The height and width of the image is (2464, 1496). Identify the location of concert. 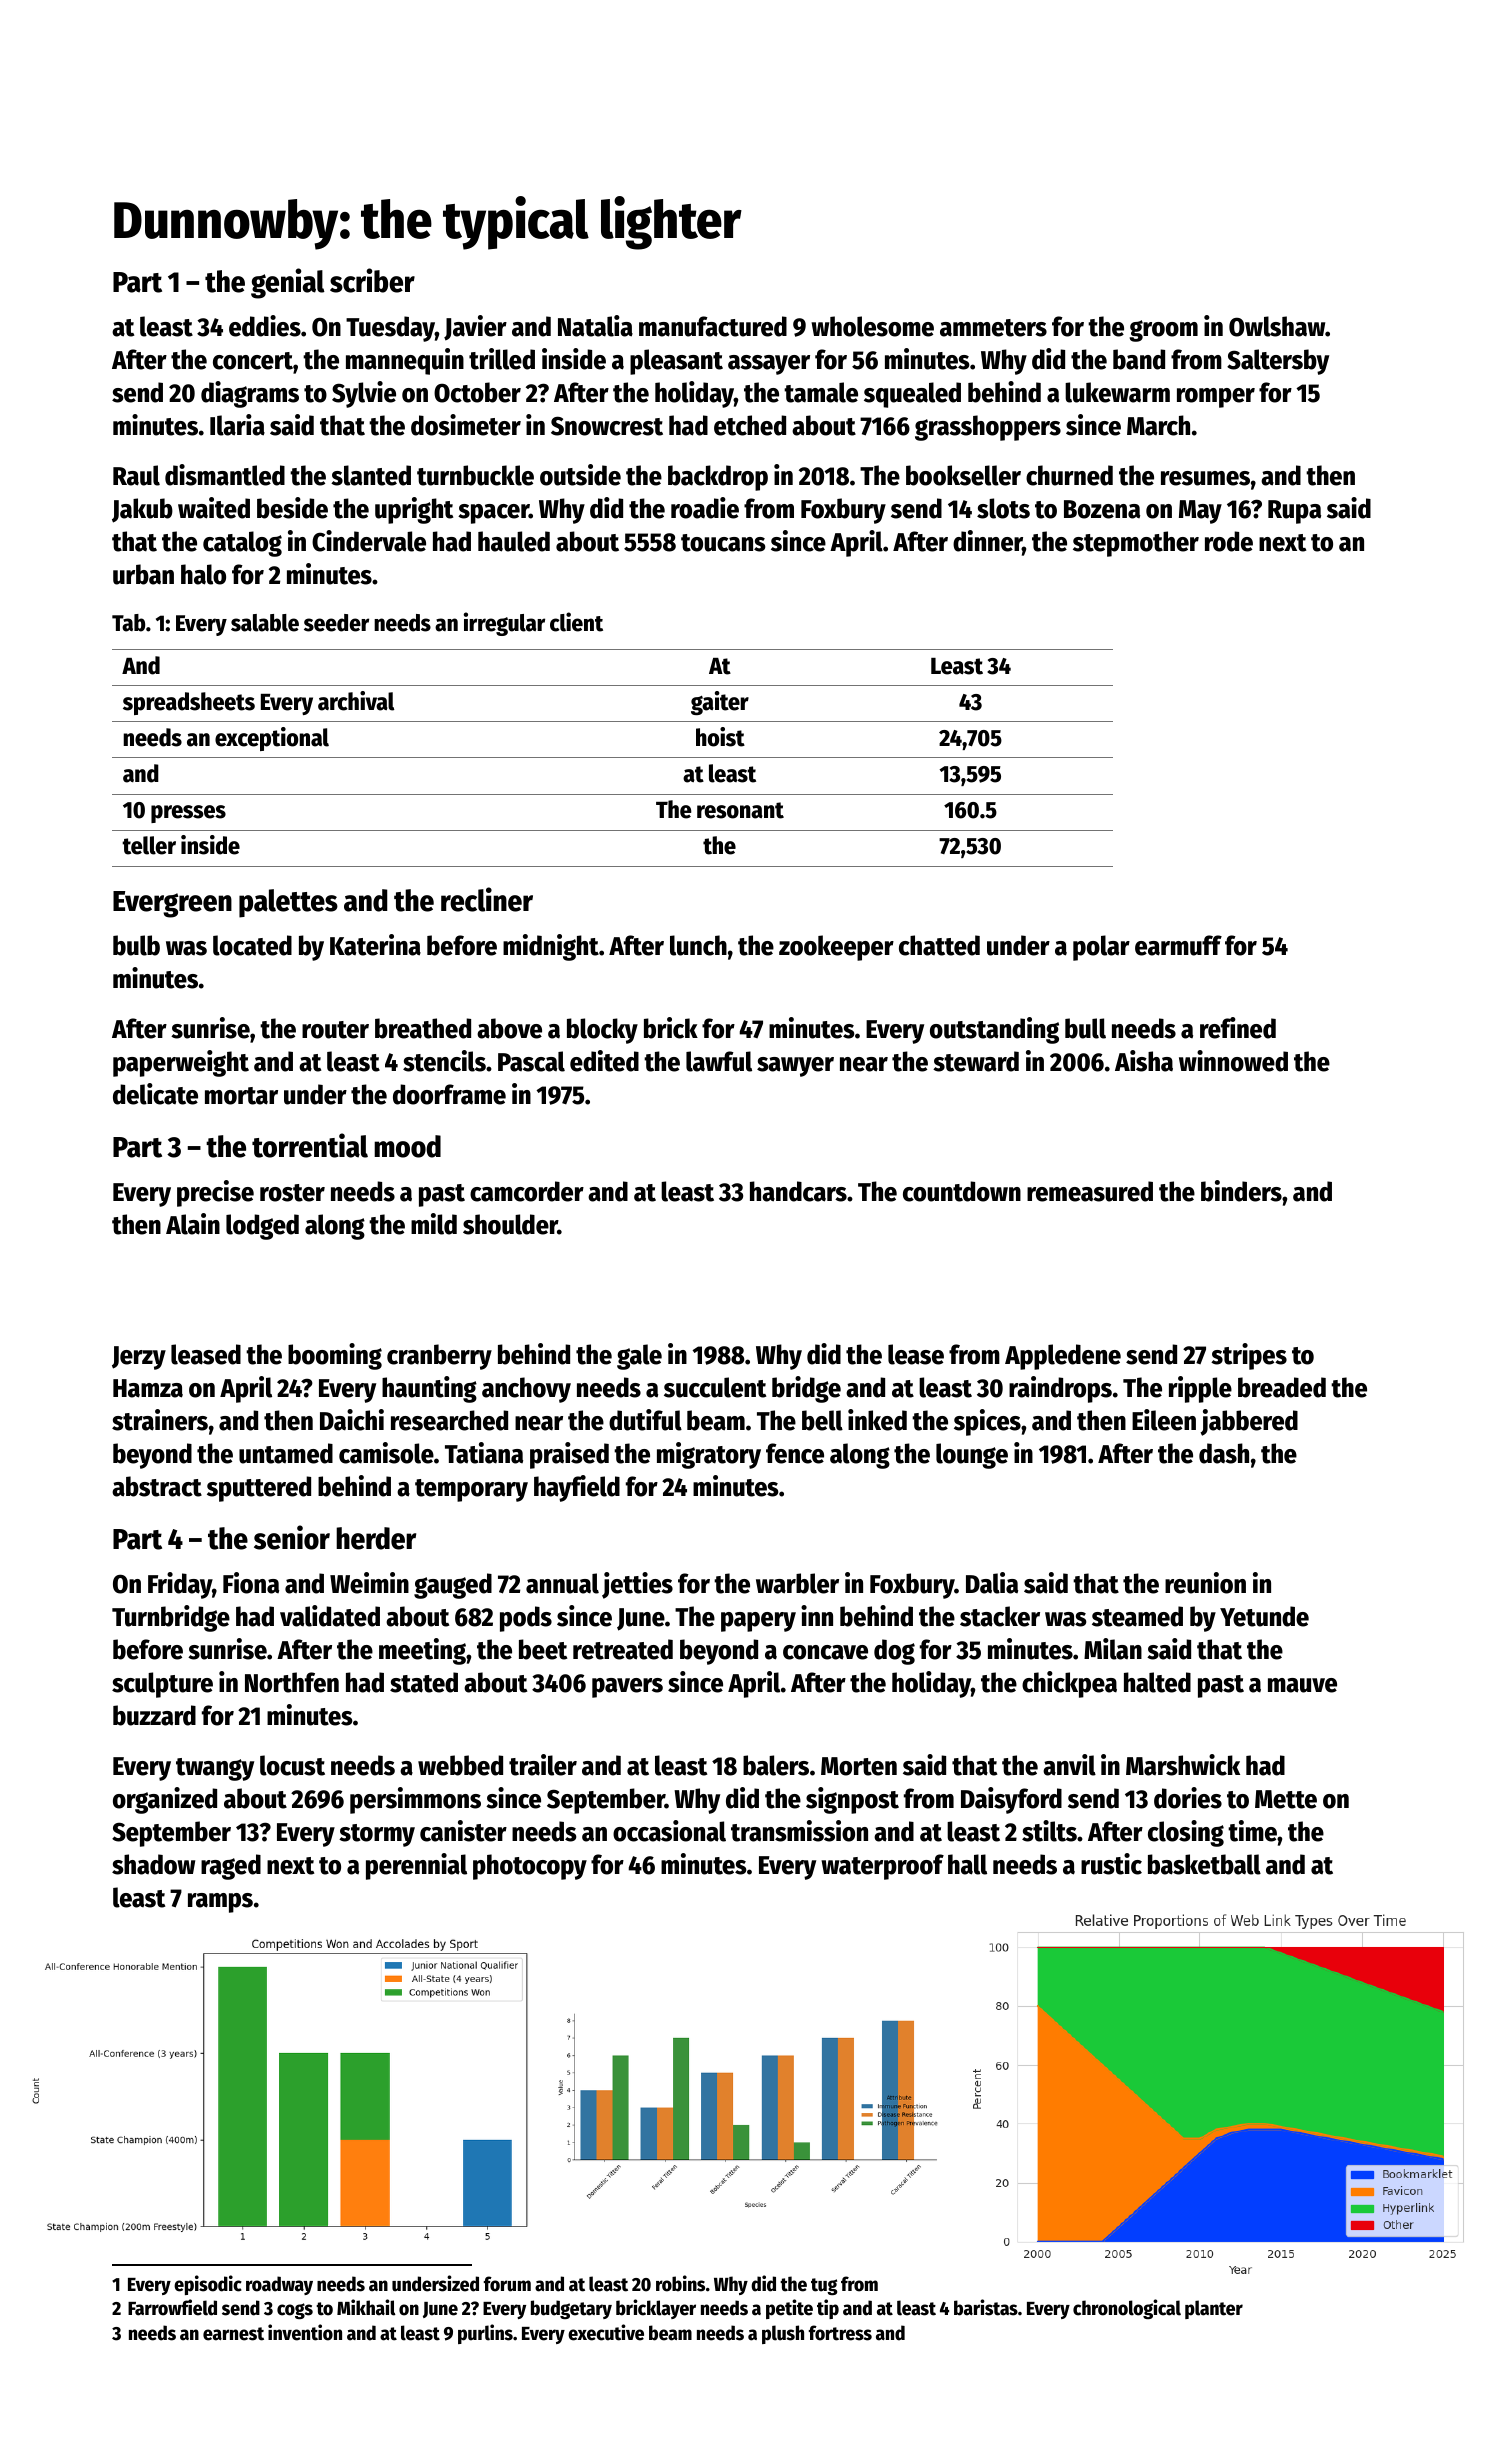
(253, 361).
